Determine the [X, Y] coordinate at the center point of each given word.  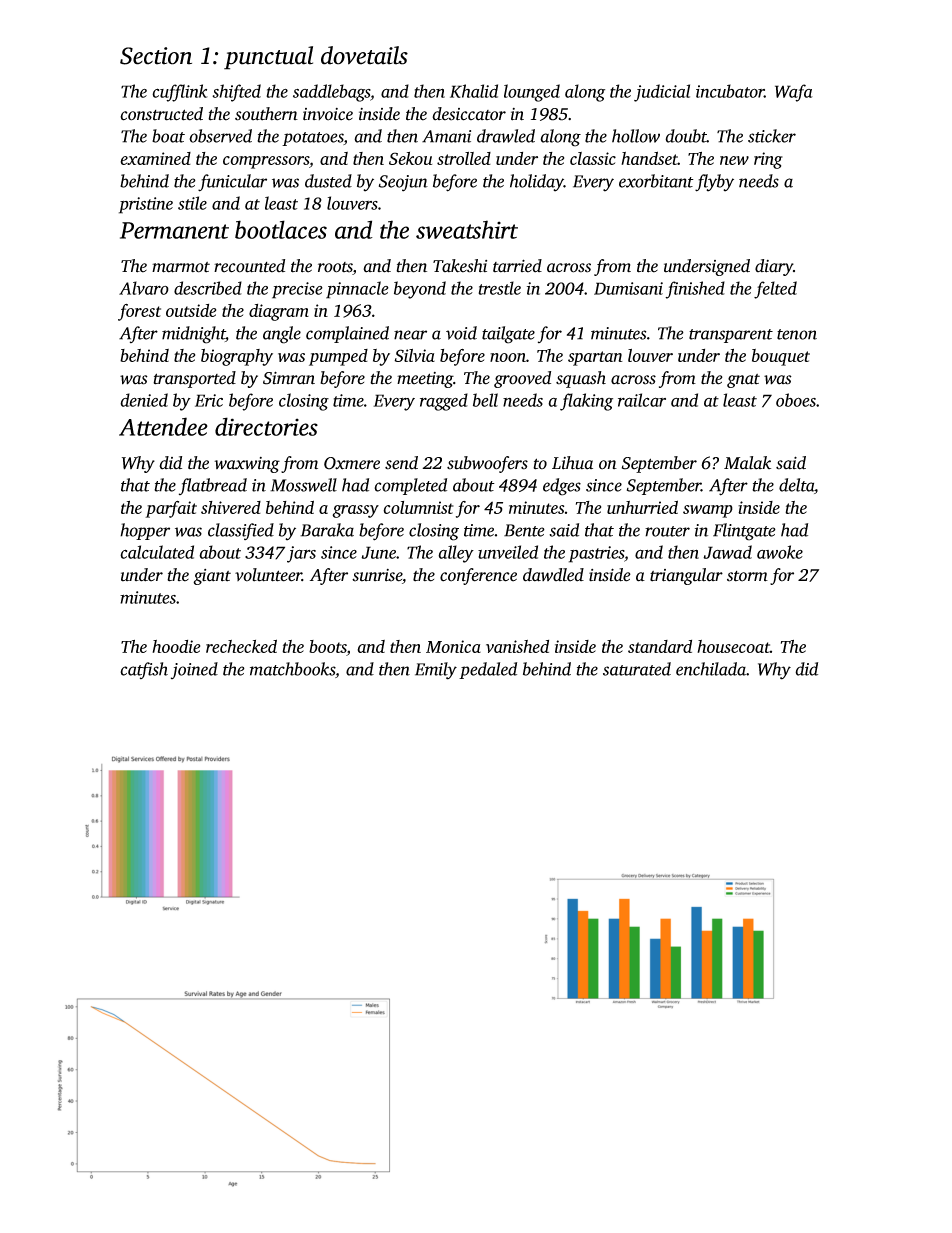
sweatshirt [467, 229]
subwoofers [487, 464]
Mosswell [303, 485]
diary [774, 267]
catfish [144, 670]
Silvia [414, 355]
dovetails [364, 55]
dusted [328, 181]
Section [156, 56]
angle [282, 335]
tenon [797, 334]
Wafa [794, 93]
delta [796, 485]
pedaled [488, 670]
